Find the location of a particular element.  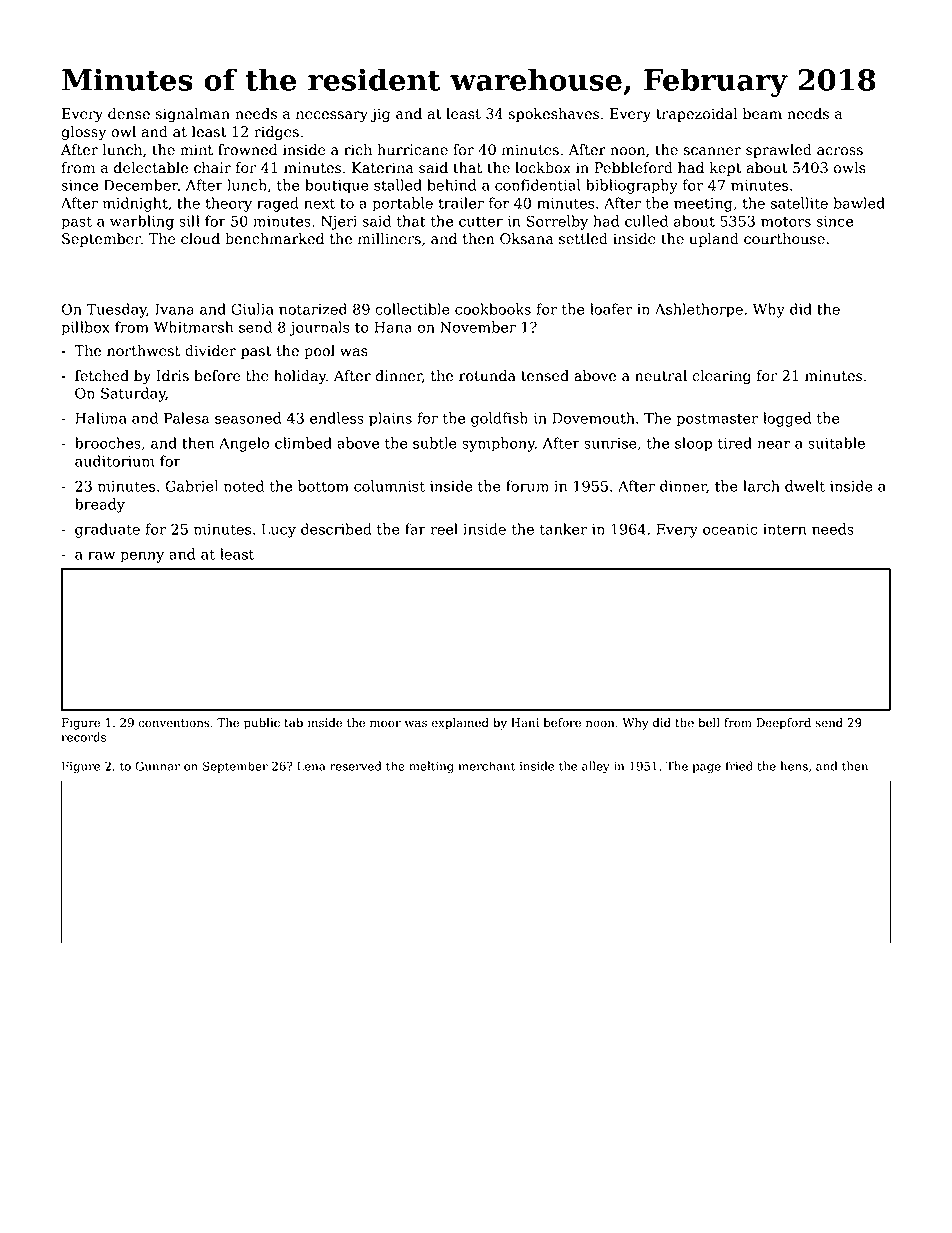

Gunnar is located at coordinates (157, 766).
